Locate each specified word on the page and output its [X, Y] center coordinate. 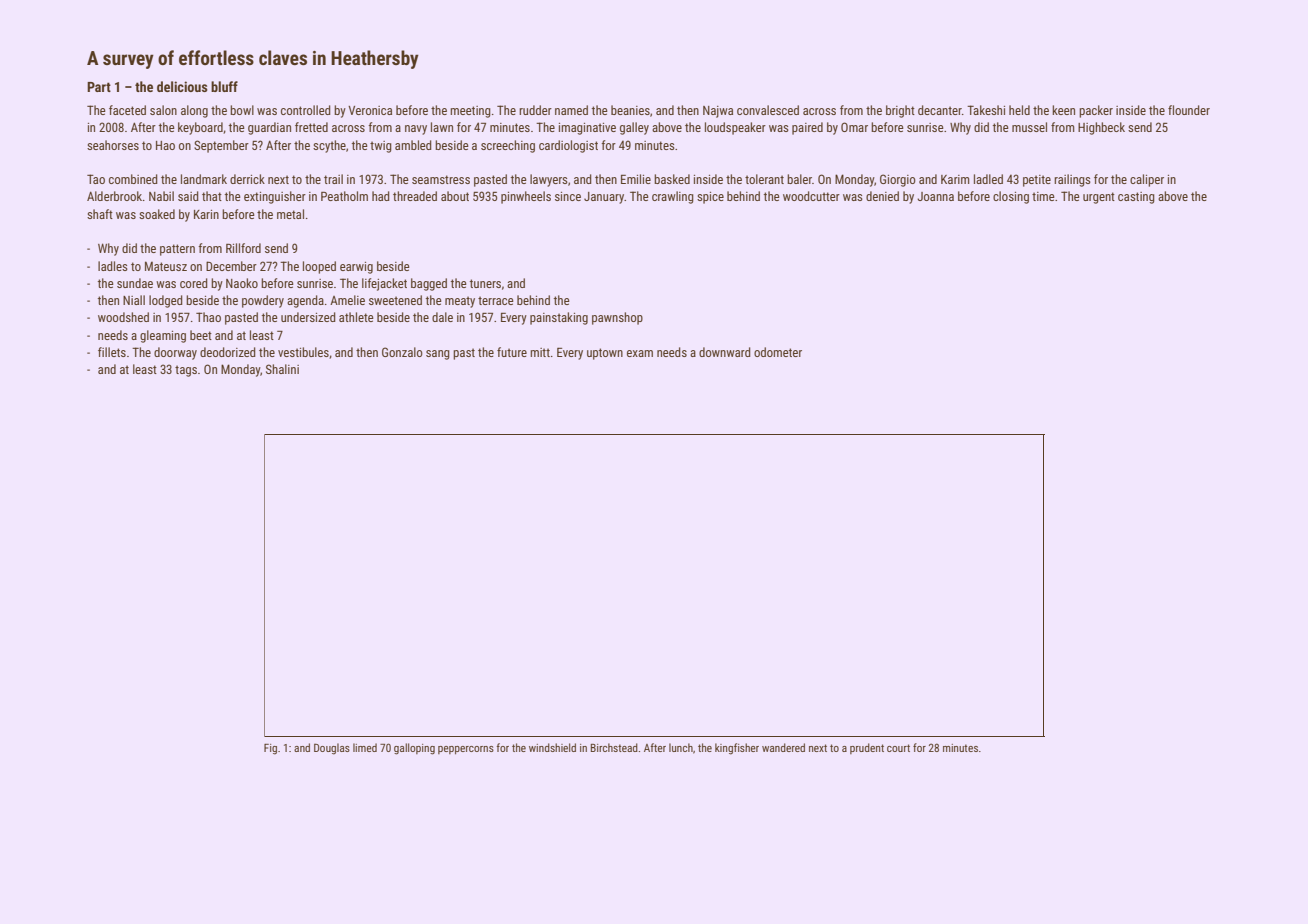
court [898, 748]
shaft [100, 214]
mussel [1029, 127]
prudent [867, 748]
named [571, 110]
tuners [485, 283]
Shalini [282, 369]
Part [99, 87]
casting [1136, 198]
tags [186, 371]
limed [365, 747]
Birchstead [614, 747]
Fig [270, 749]
